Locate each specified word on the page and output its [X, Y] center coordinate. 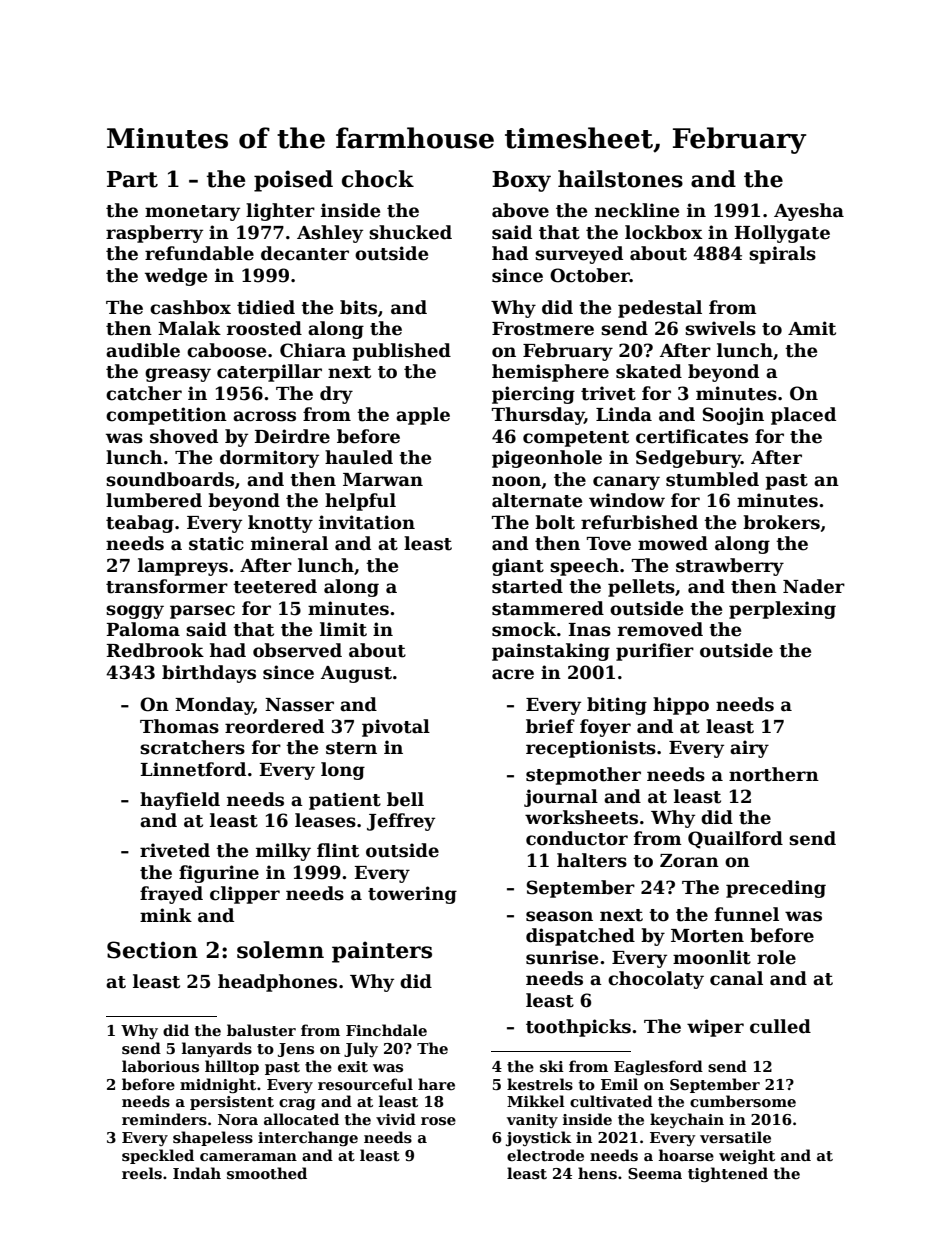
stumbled [712, 479]
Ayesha [809, 212]
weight [747, 1156]
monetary [192, 213]
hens [597, 1173]
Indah [197, 1173]
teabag [140, 524]
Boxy [521, 181]
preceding [776, 889]
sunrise [562, 957]
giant [518, 567]
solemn [280, 950]
